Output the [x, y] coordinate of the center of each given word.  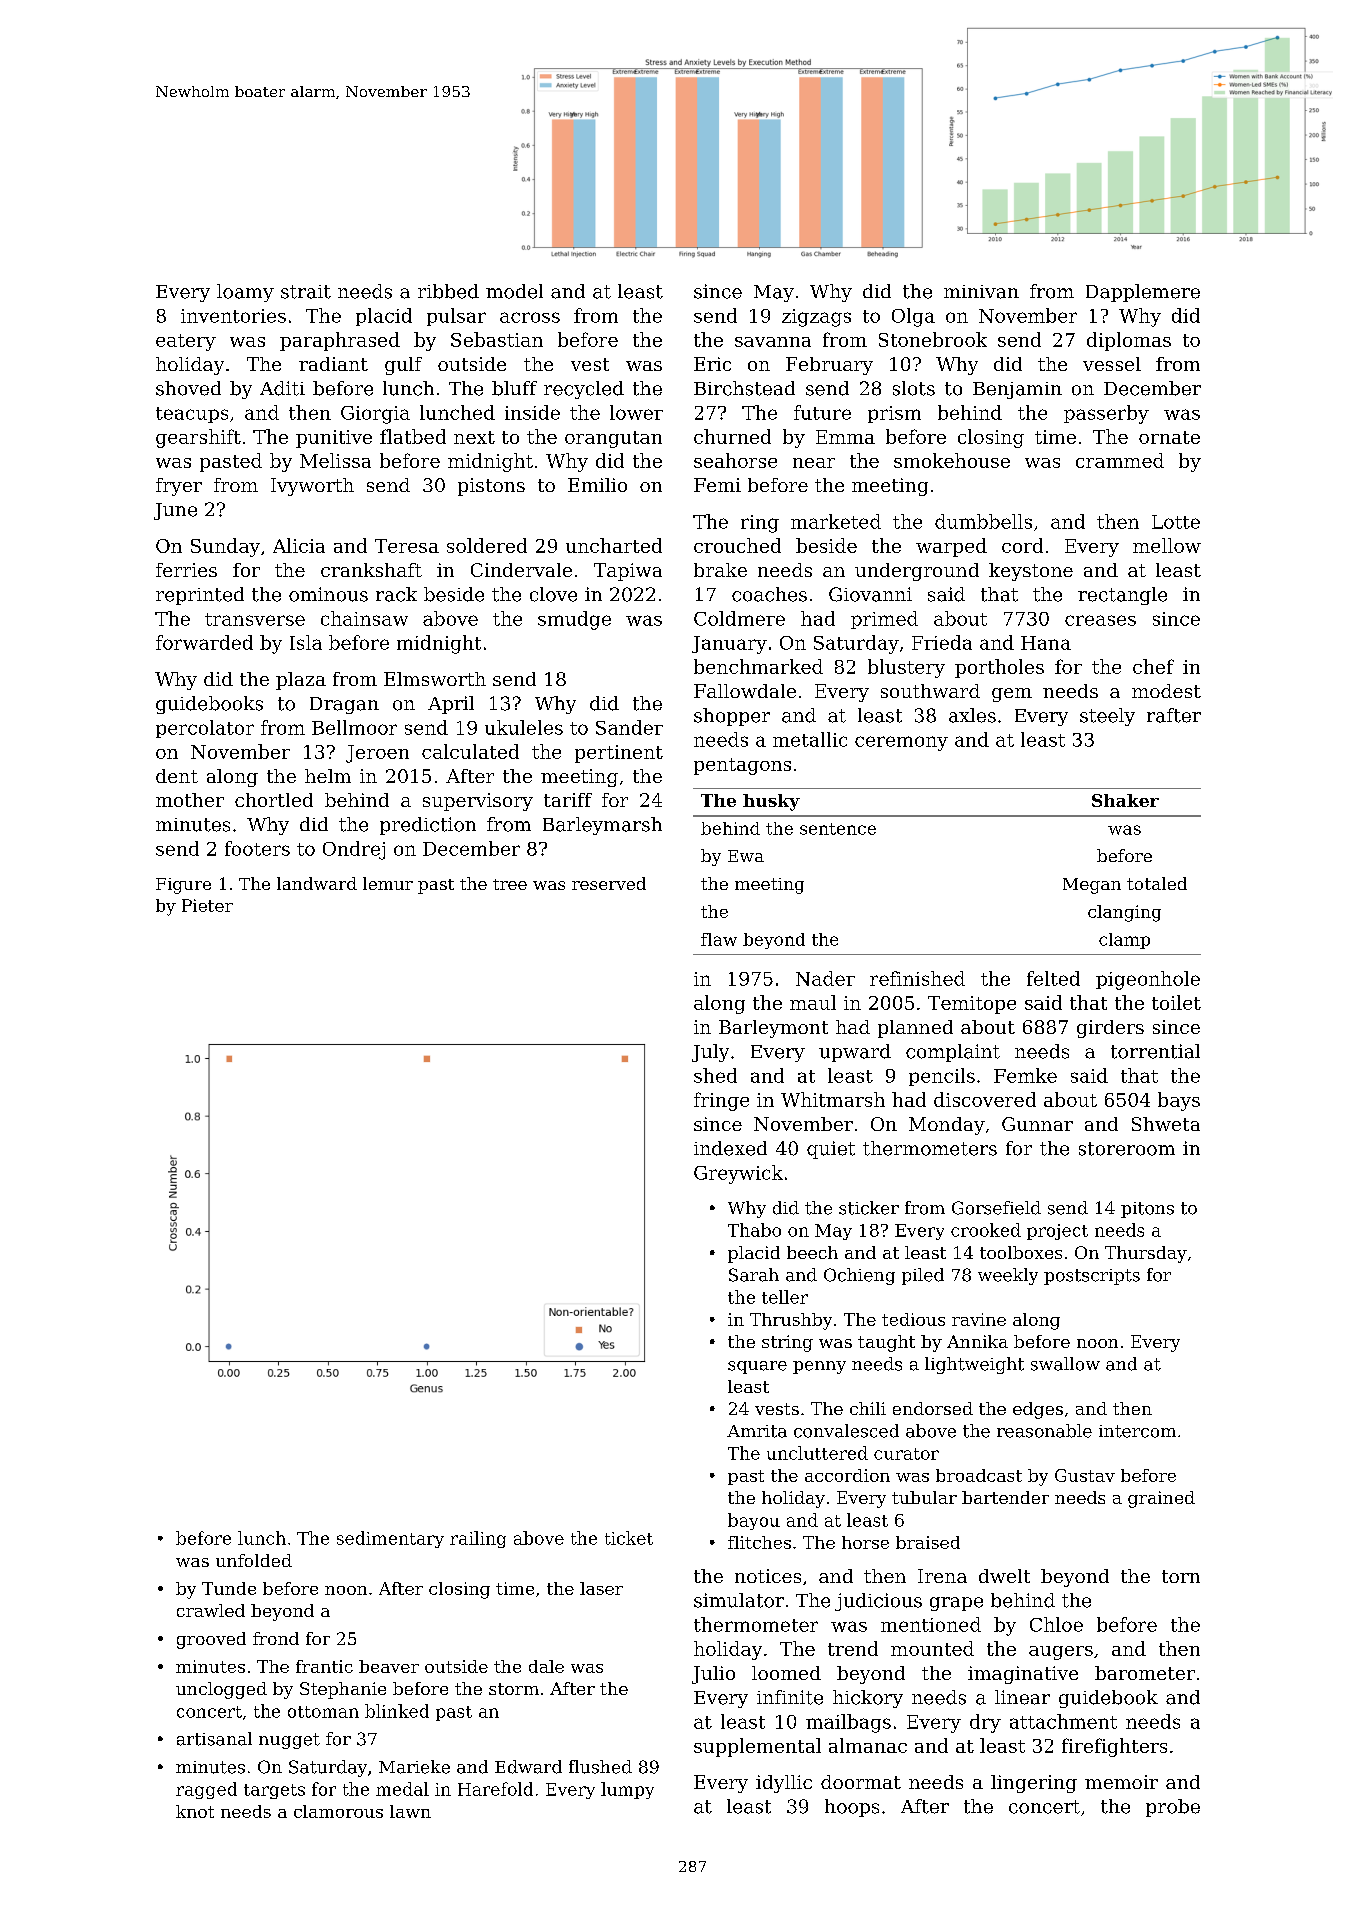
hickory [868, 1699]
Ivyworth [312, 487]
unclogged [221, 1690]
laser [601, 1588]
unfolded [254, 1560]
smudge [574, 620]
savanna [773, 342]
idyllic [784, 1784]
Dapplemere [1143, 293]
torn [1181, 1576]
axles [972, 715]
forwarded [204, 642]
